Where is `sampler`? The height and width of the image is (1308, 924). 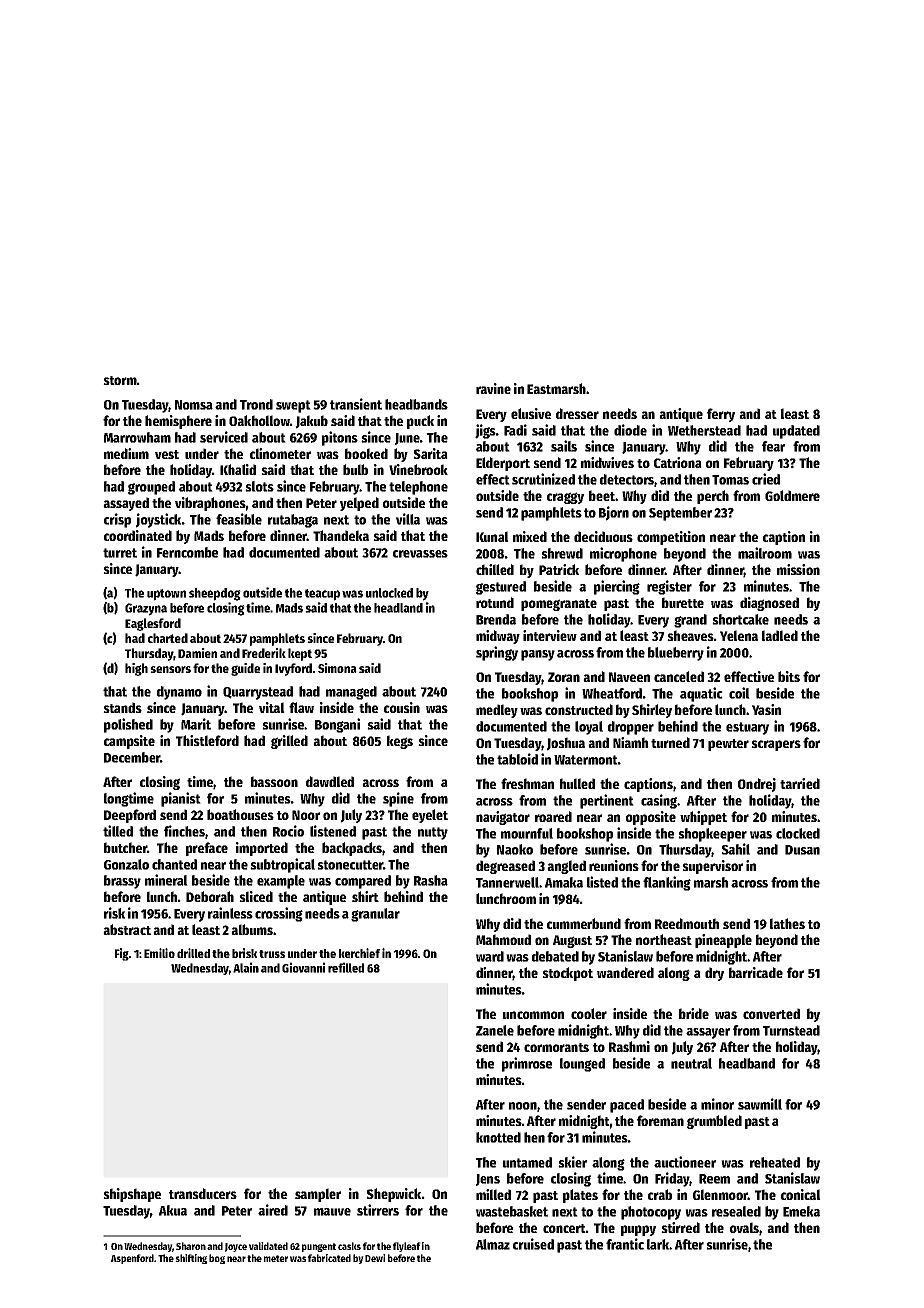
sampler is located at coordinates (318, 1195).
